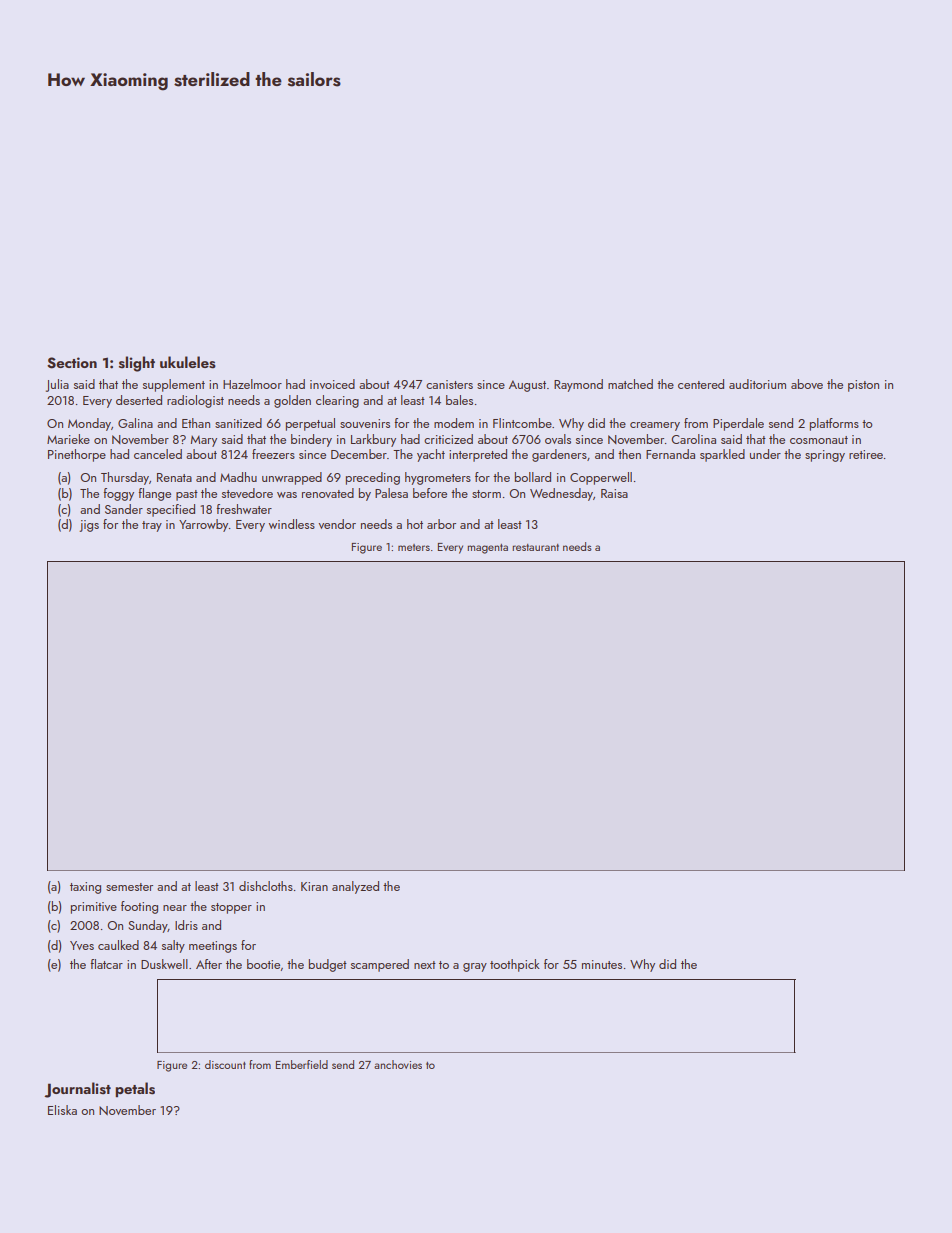 The width and height of the page is (952, 1233). I want to click on toothpick, so click(515, 965).
